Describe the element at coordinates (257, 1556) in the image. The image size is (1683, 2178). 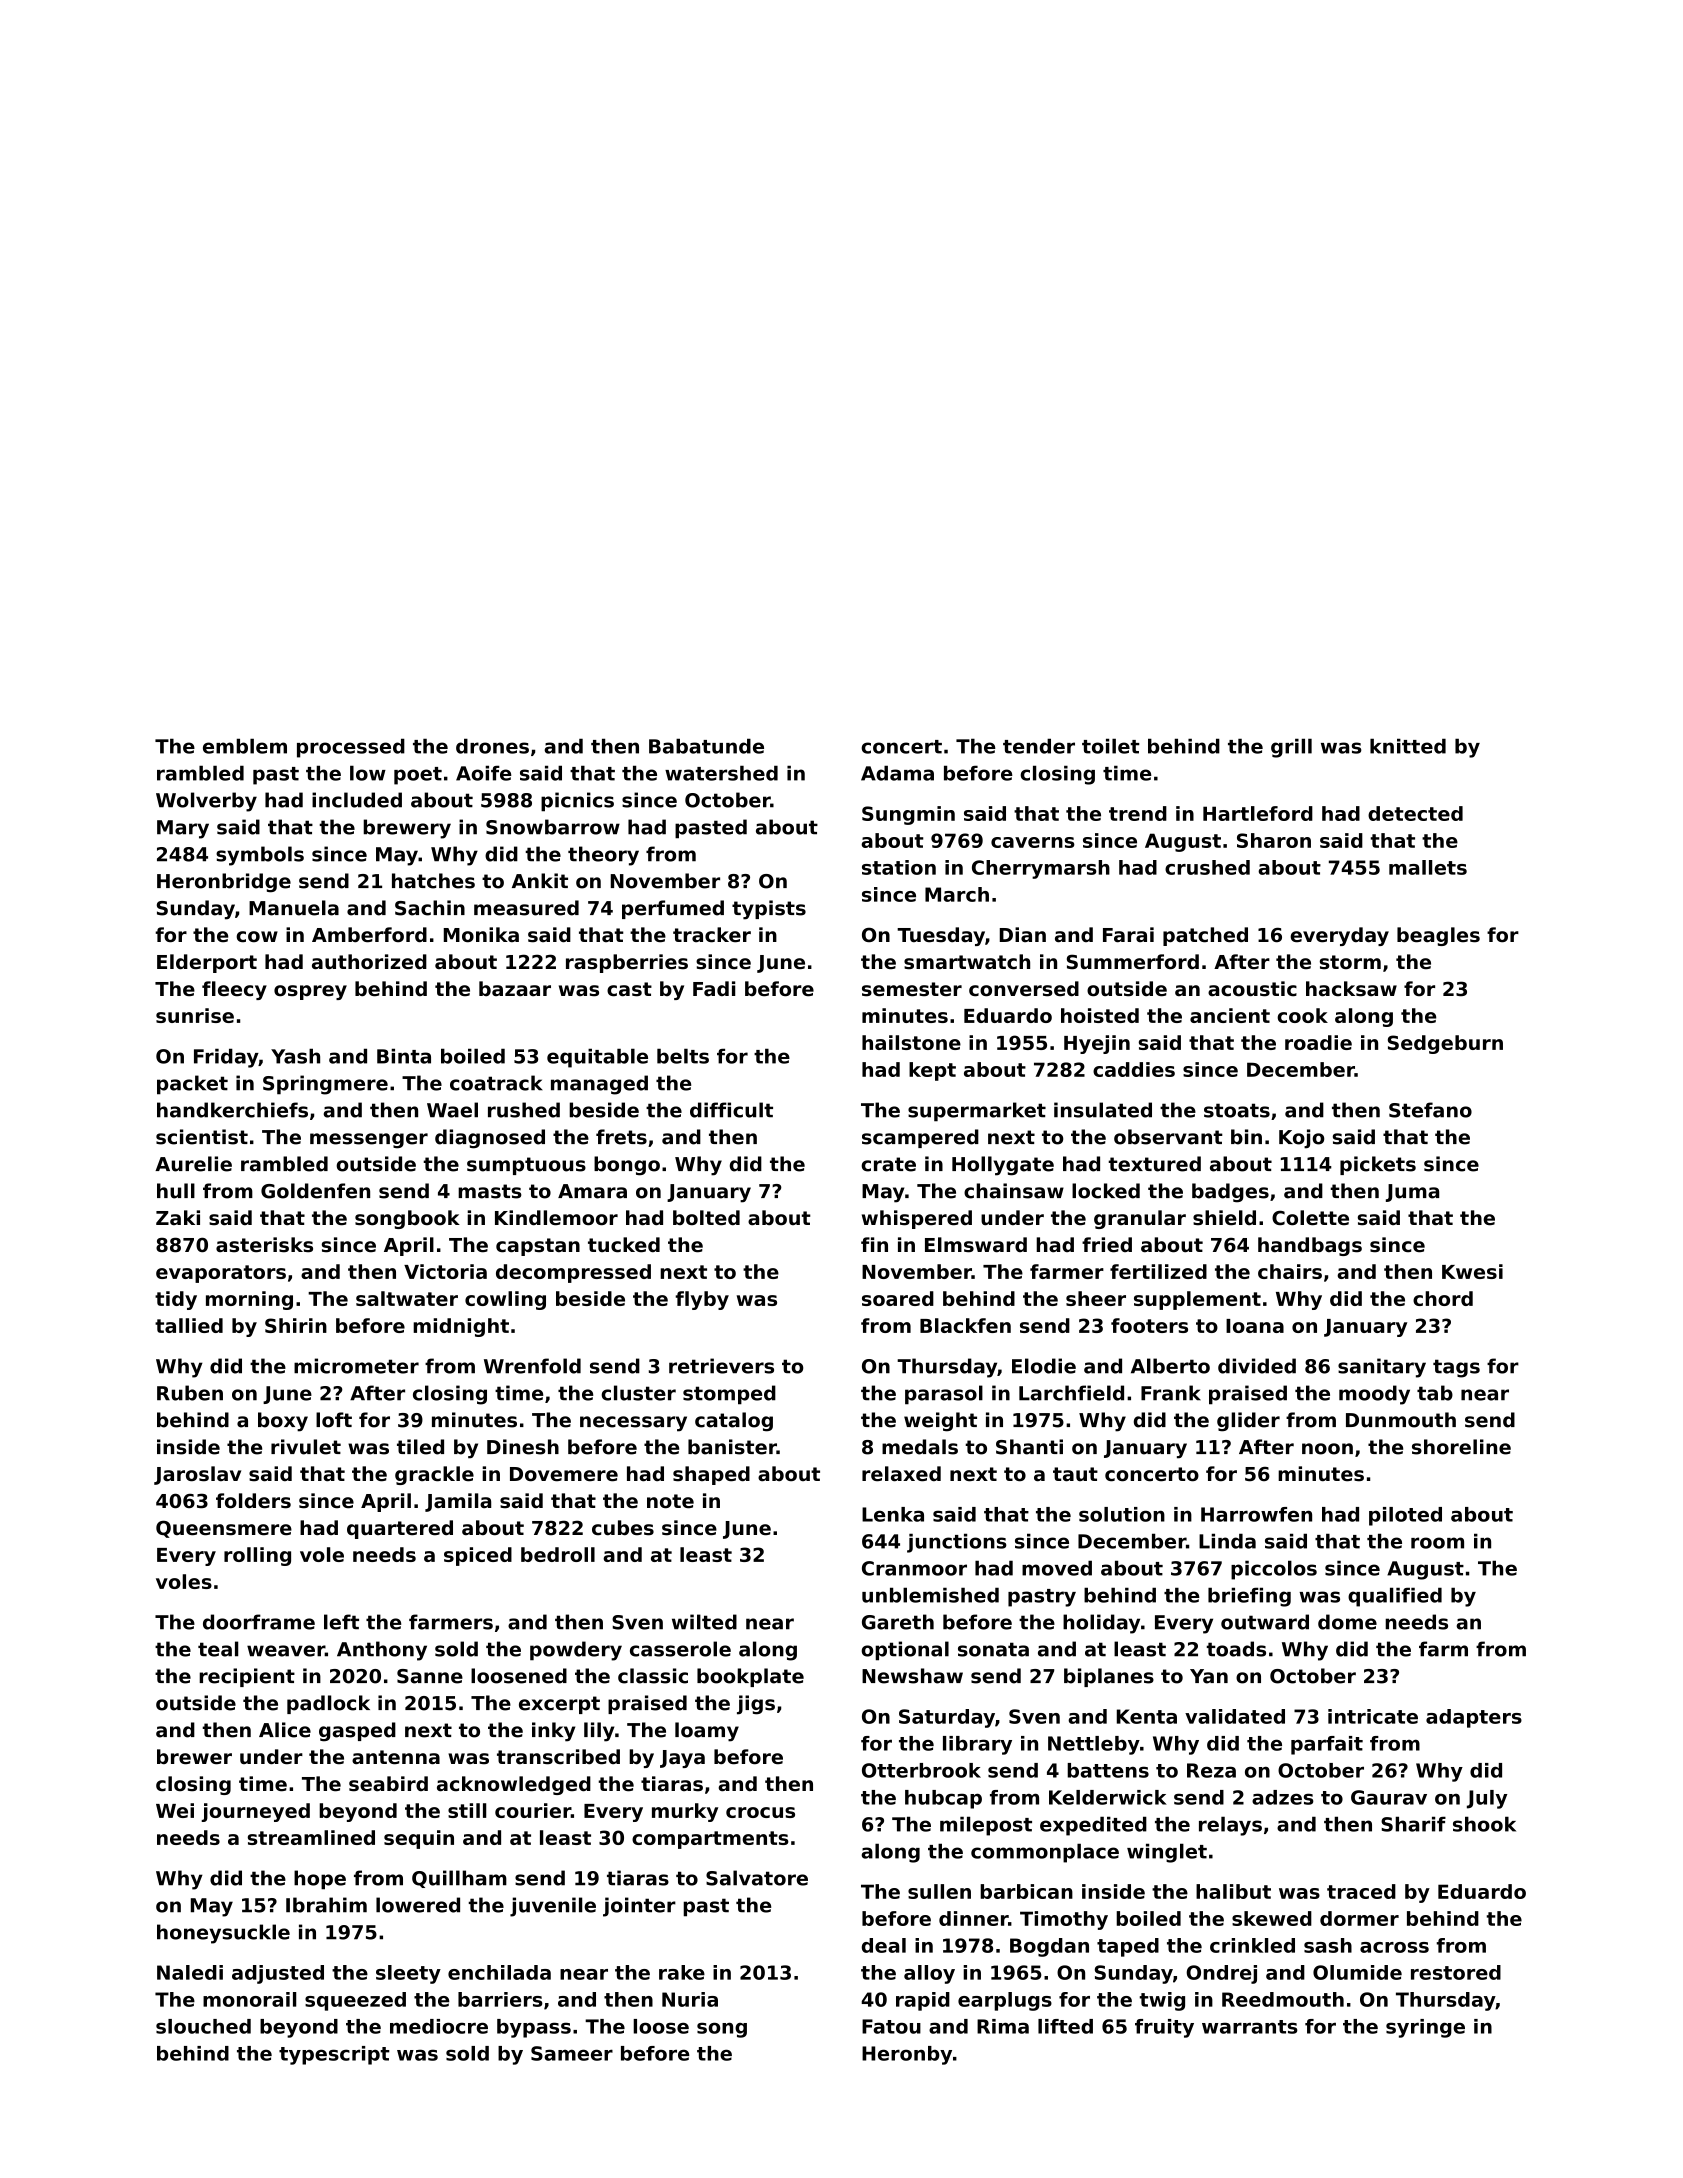
I see `rolling` at that location.
